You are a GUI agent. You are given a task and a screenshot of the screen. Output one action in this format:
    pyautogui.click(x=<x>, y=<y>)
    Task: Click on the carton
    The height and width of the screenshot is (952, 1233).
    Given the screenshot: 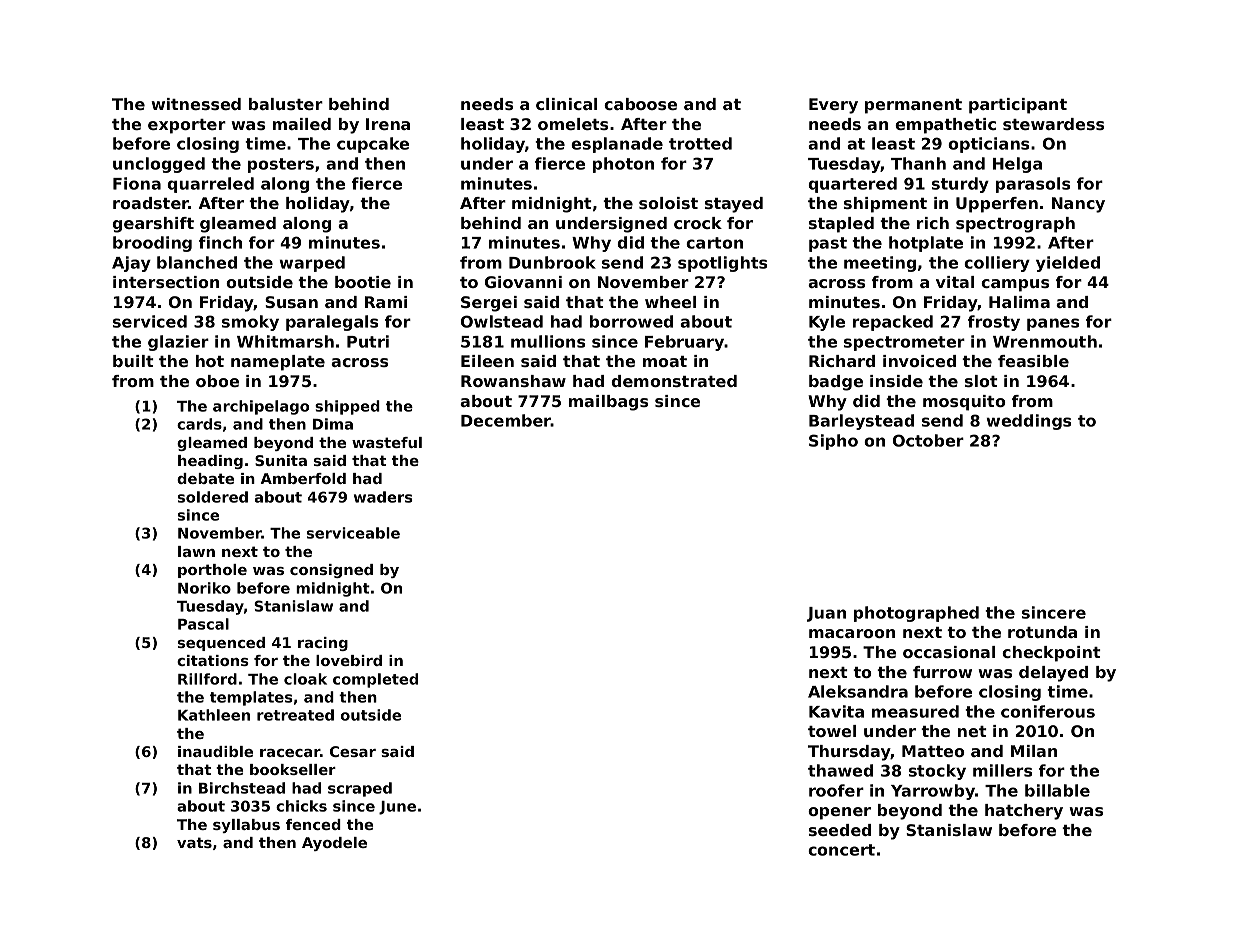 What is the action you would take?
    pyautogui.click(x=714, y=243)
